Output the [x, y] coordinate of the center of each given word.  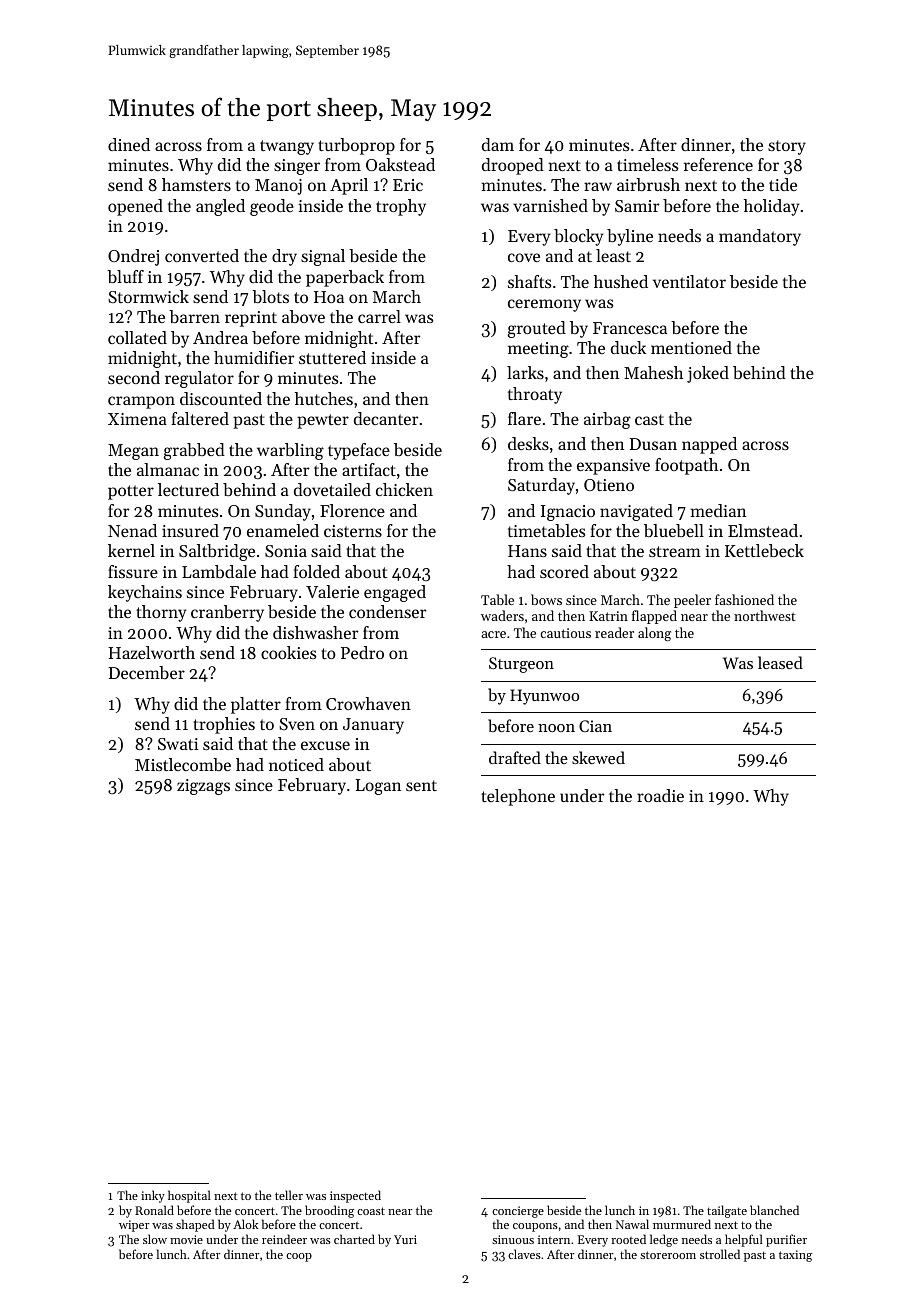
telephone [518, 797]
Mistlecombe [183, 764]
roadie [660, 795]
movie [186, 1239]
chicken [404, 489]
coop [299, 1257]
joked [708, 374]
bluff [125, 276]
